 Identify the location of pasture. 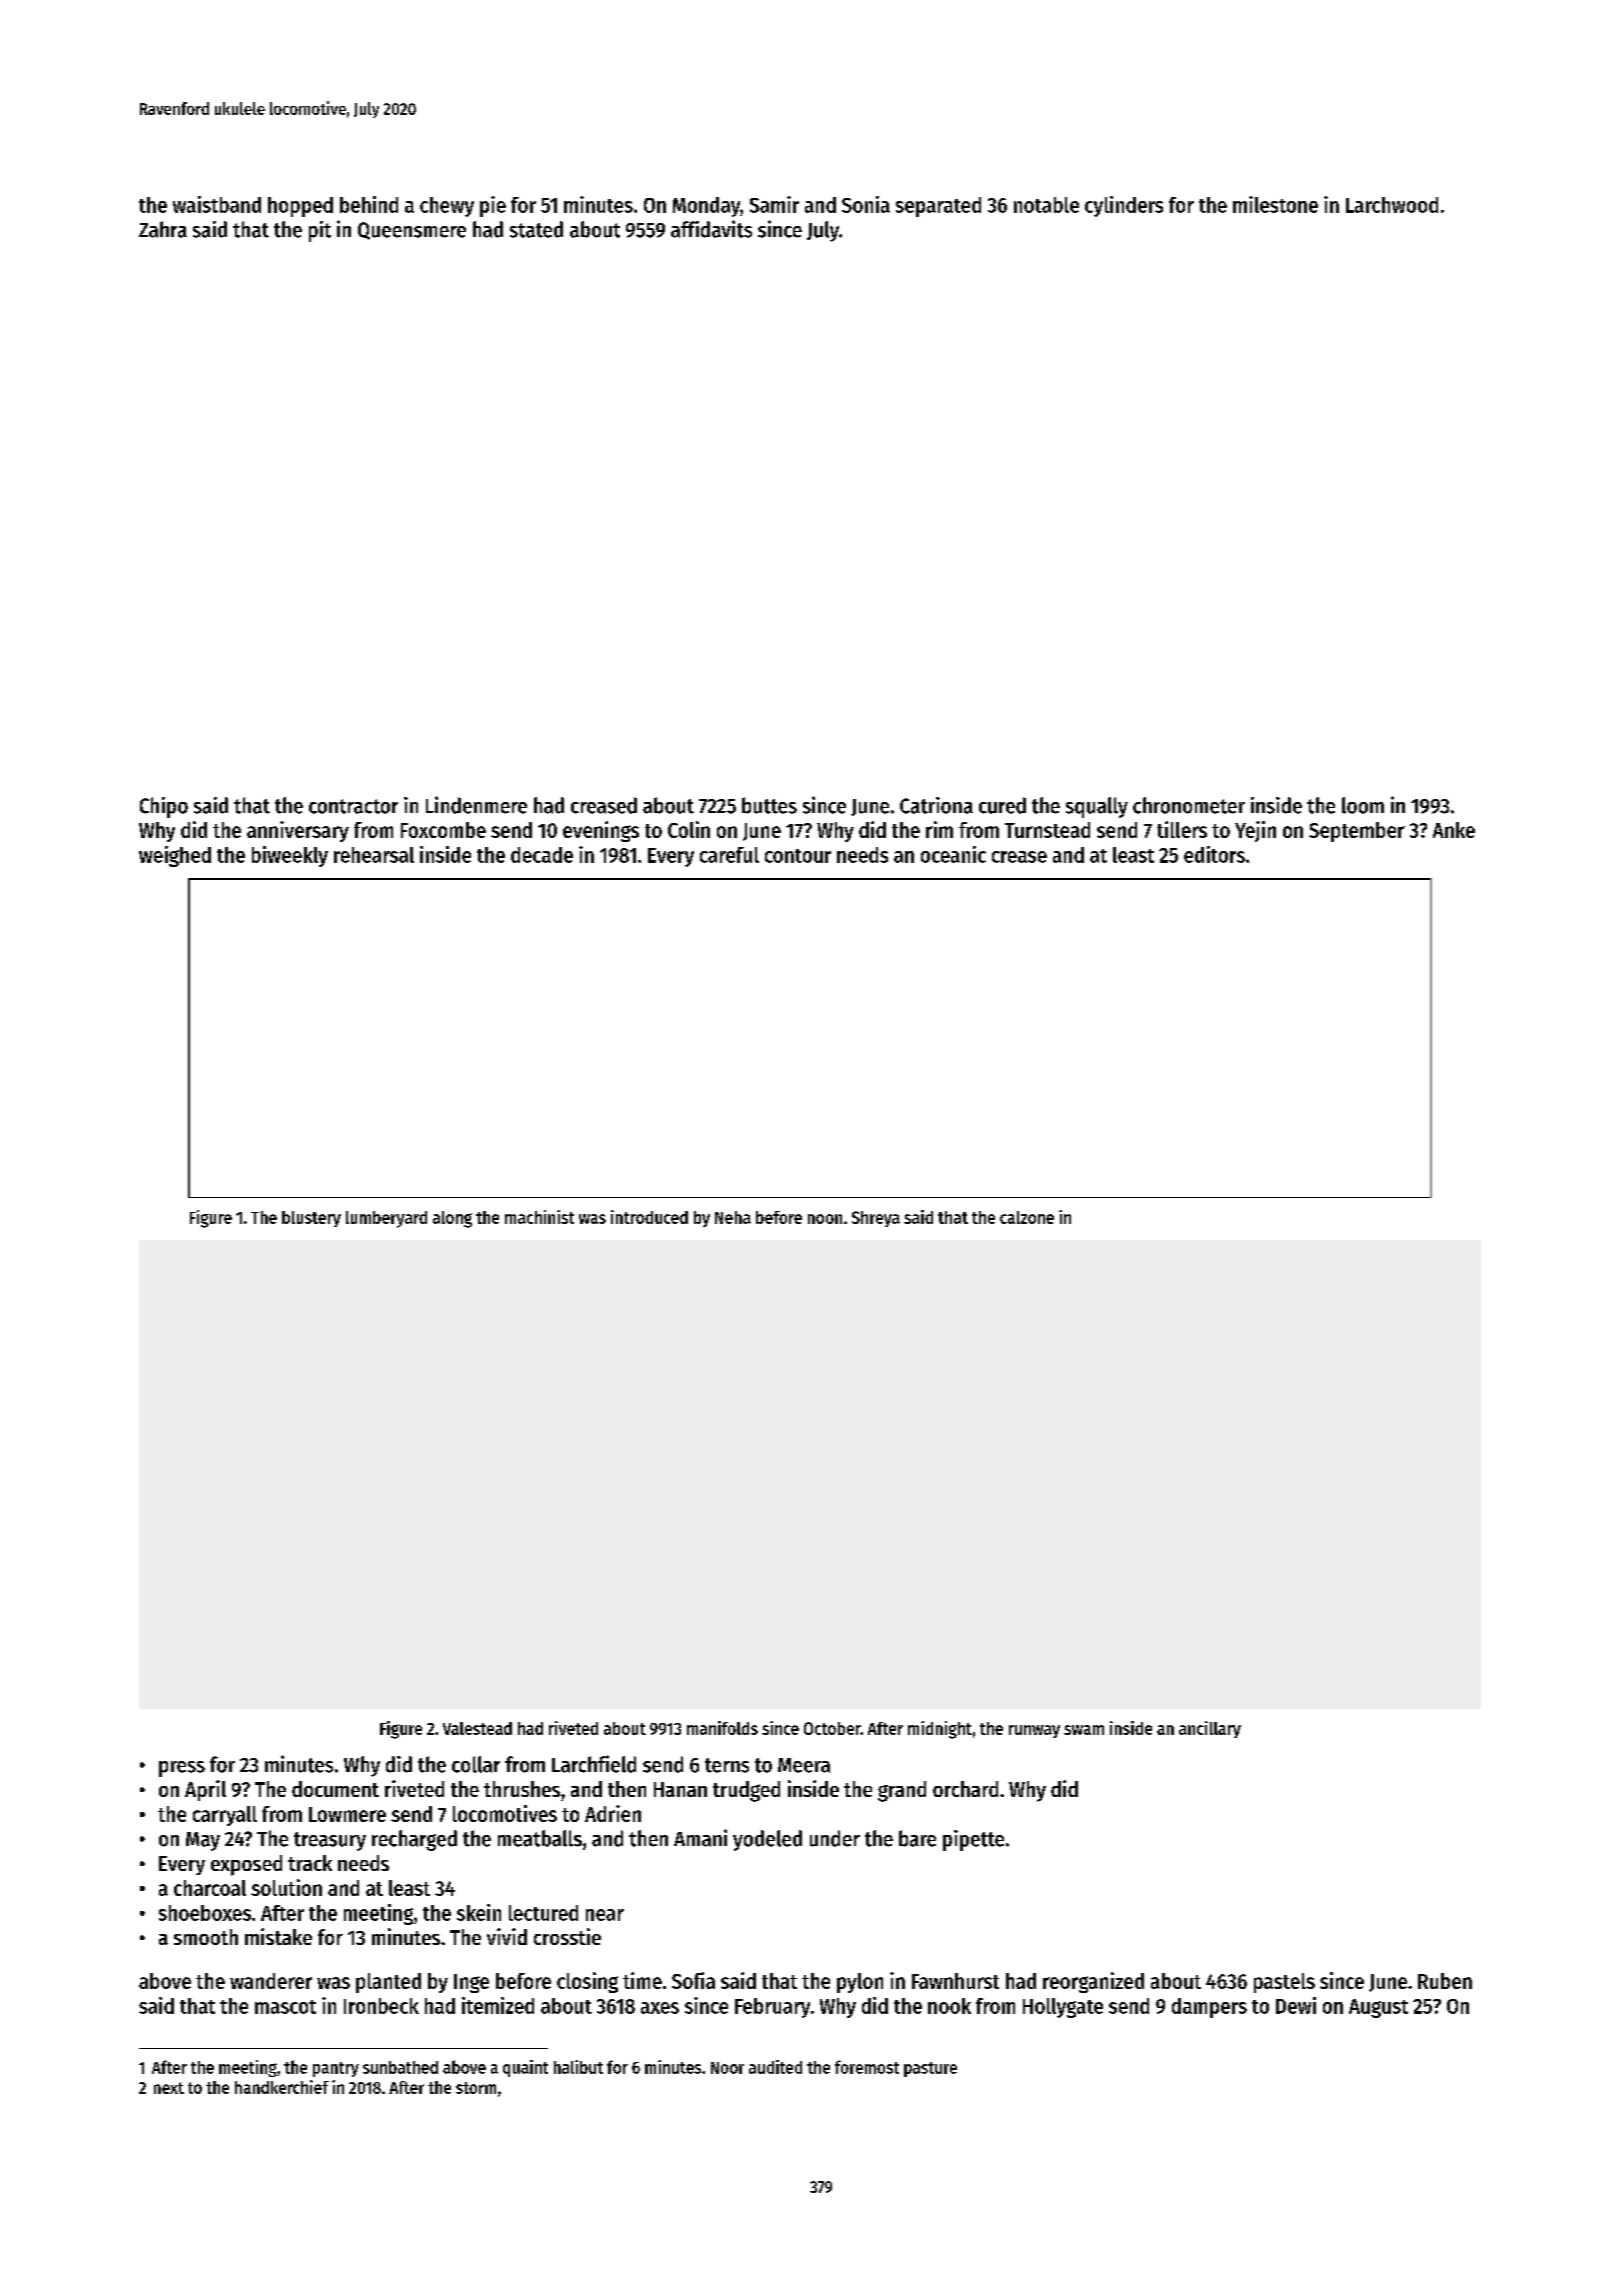
(930, 2069).
